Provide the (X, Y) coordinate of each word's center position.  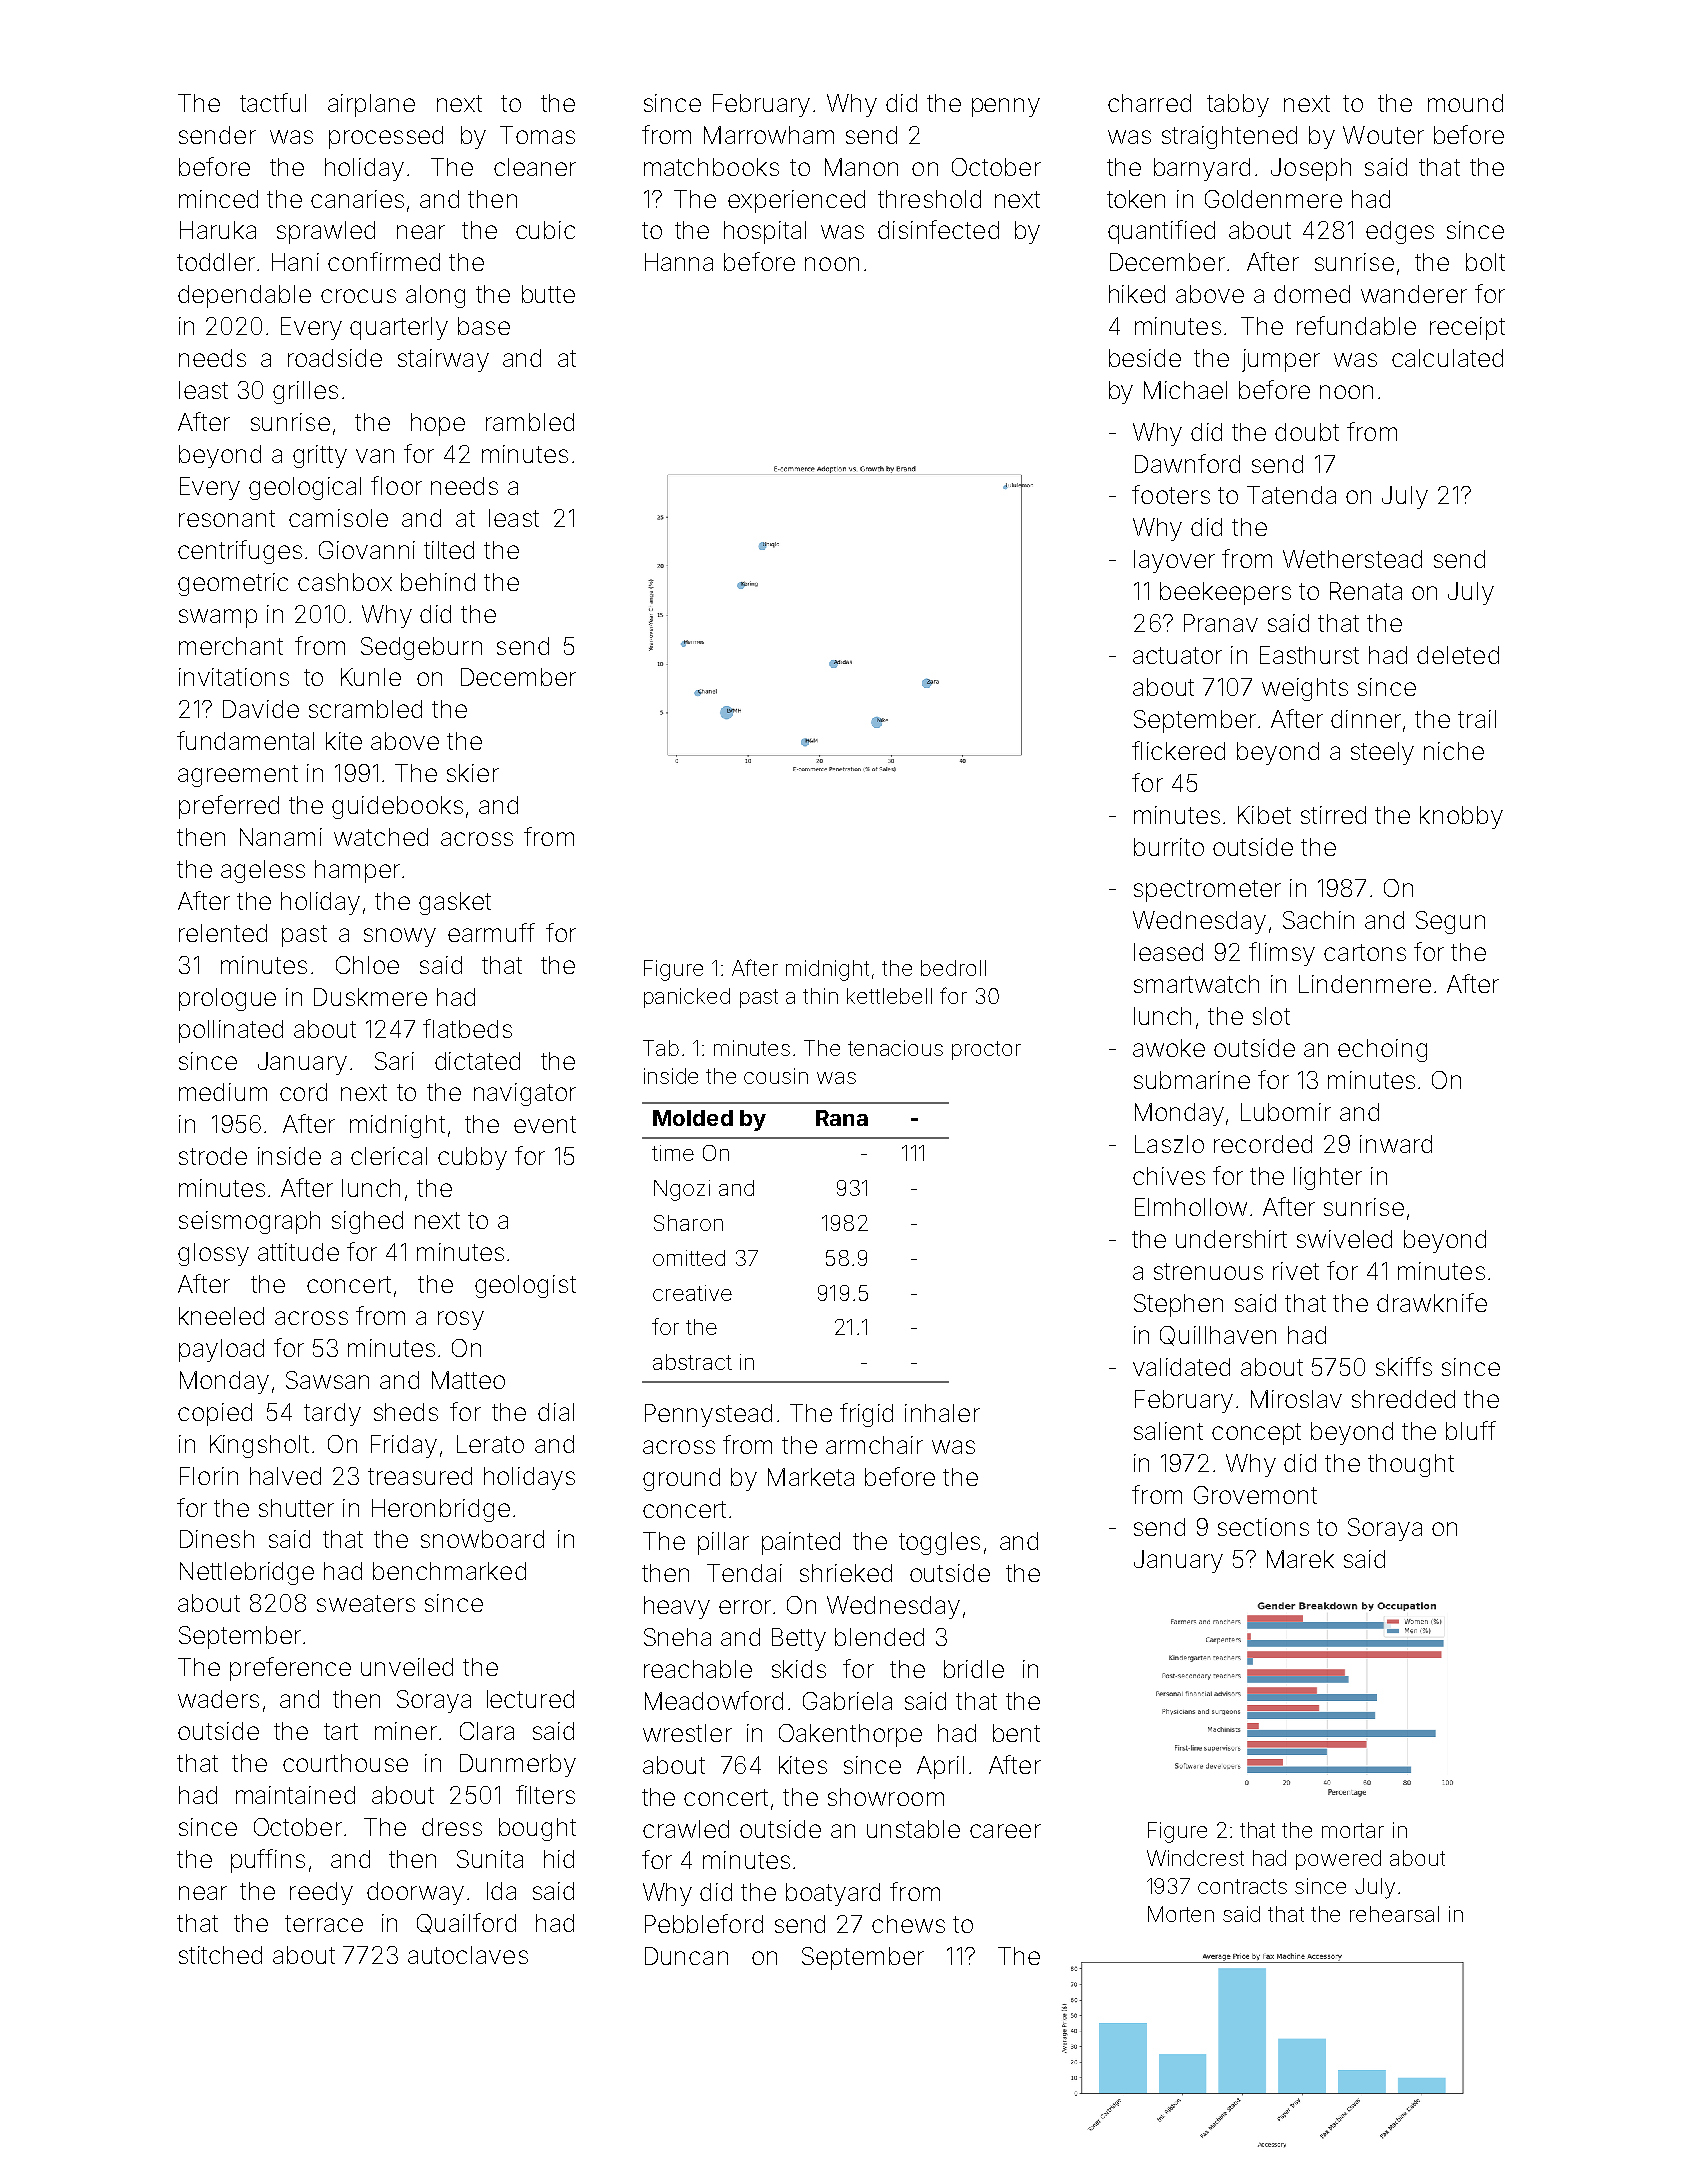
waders (218, 1699)
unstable (913, 1829)
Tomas (537, 135)
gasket (455, 903)
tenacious (895, 1048)
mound (1465, 103)
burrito (1169, 847)
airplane (371, 105)
